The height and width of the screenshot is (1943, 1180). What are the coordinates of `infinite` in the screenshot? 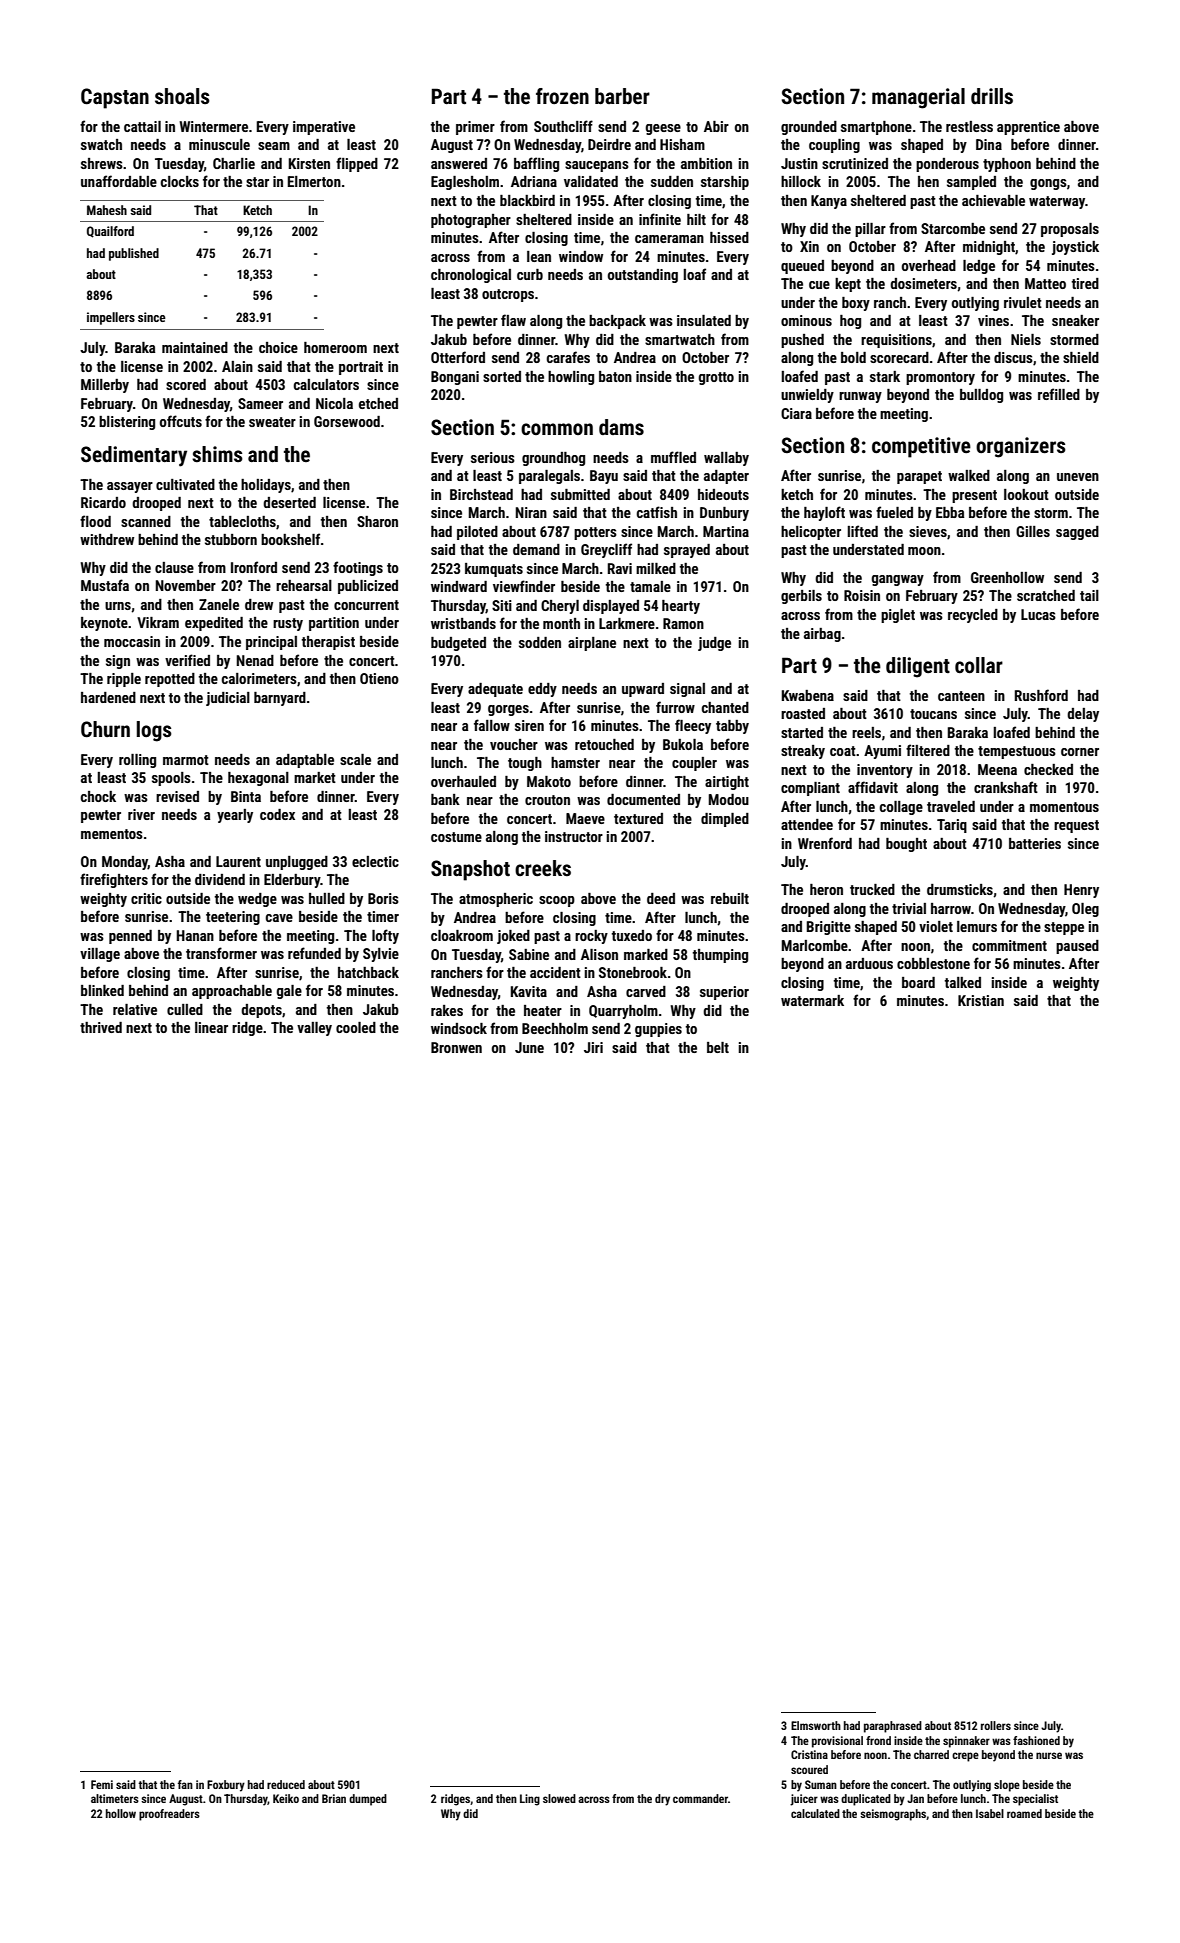 It's located at (660, 219).
